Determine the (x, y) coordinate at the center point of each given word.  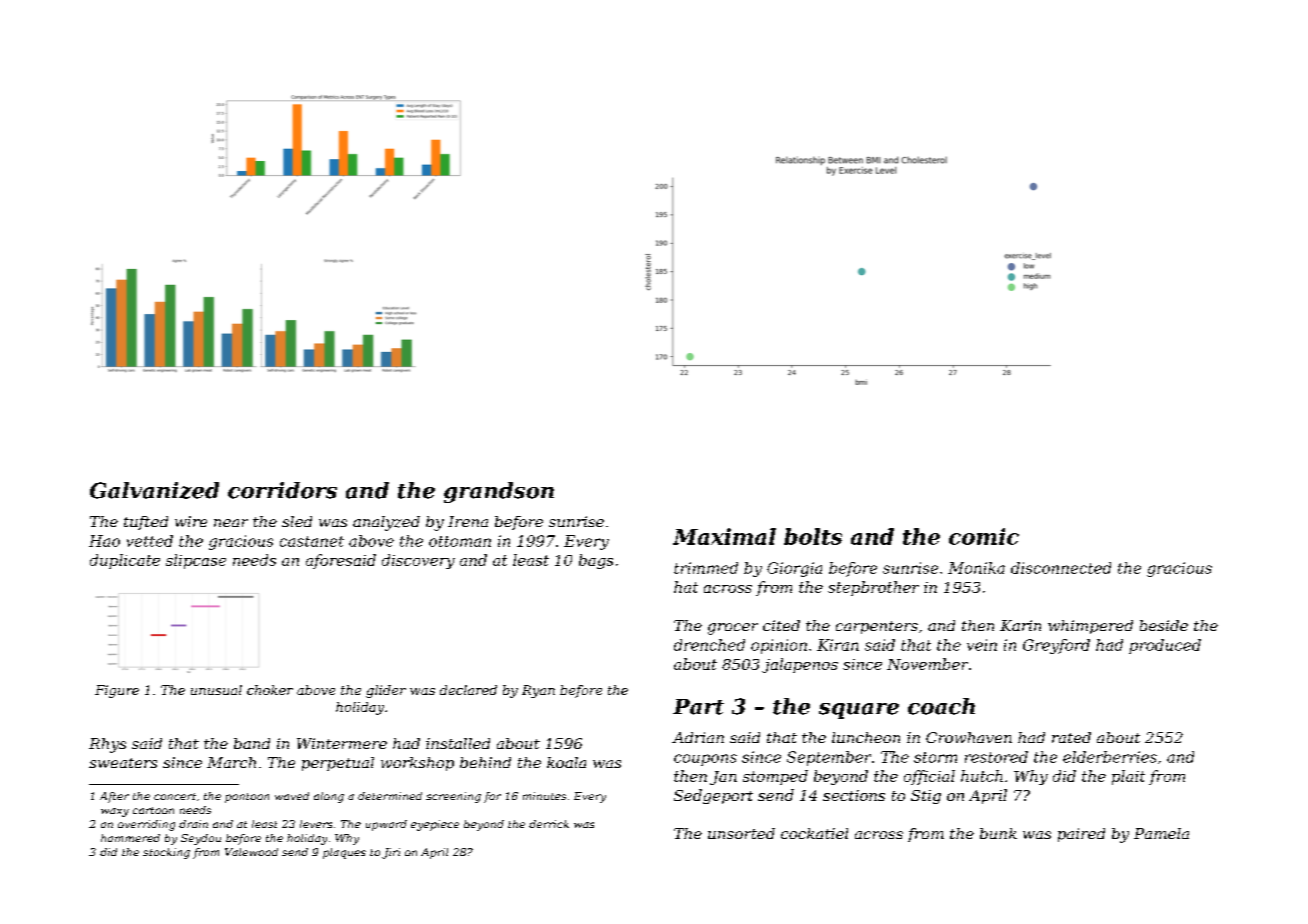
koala (566, 762)
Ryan (538, 691)
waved (292, 796)
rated (1071, 737)
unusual (216, 690)
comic (984, 536)
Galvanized (154, 490)
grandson (499, 492)
